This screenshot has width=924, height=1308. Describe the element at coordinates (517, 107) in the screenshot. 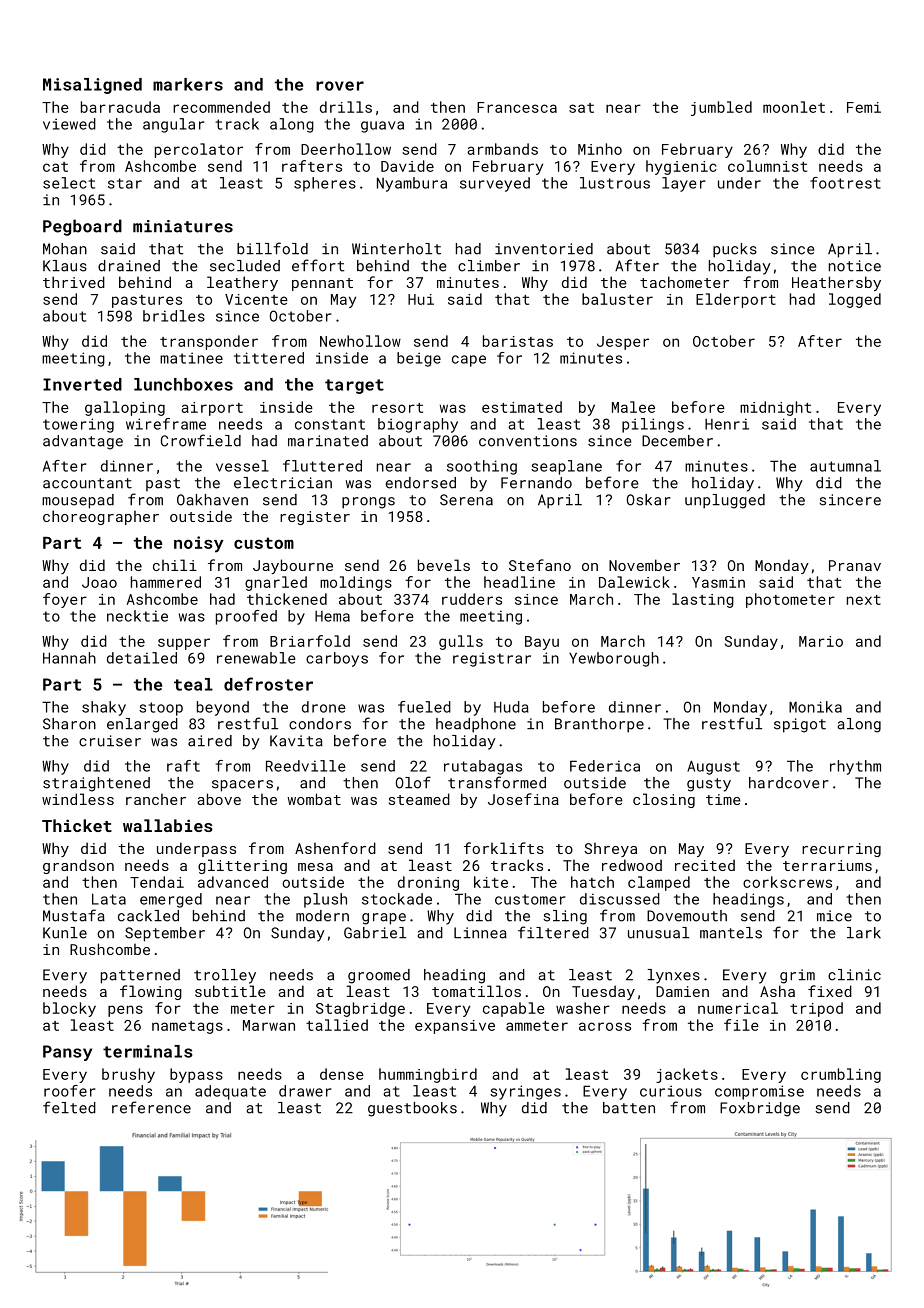

I see `Francesca` at that location.
